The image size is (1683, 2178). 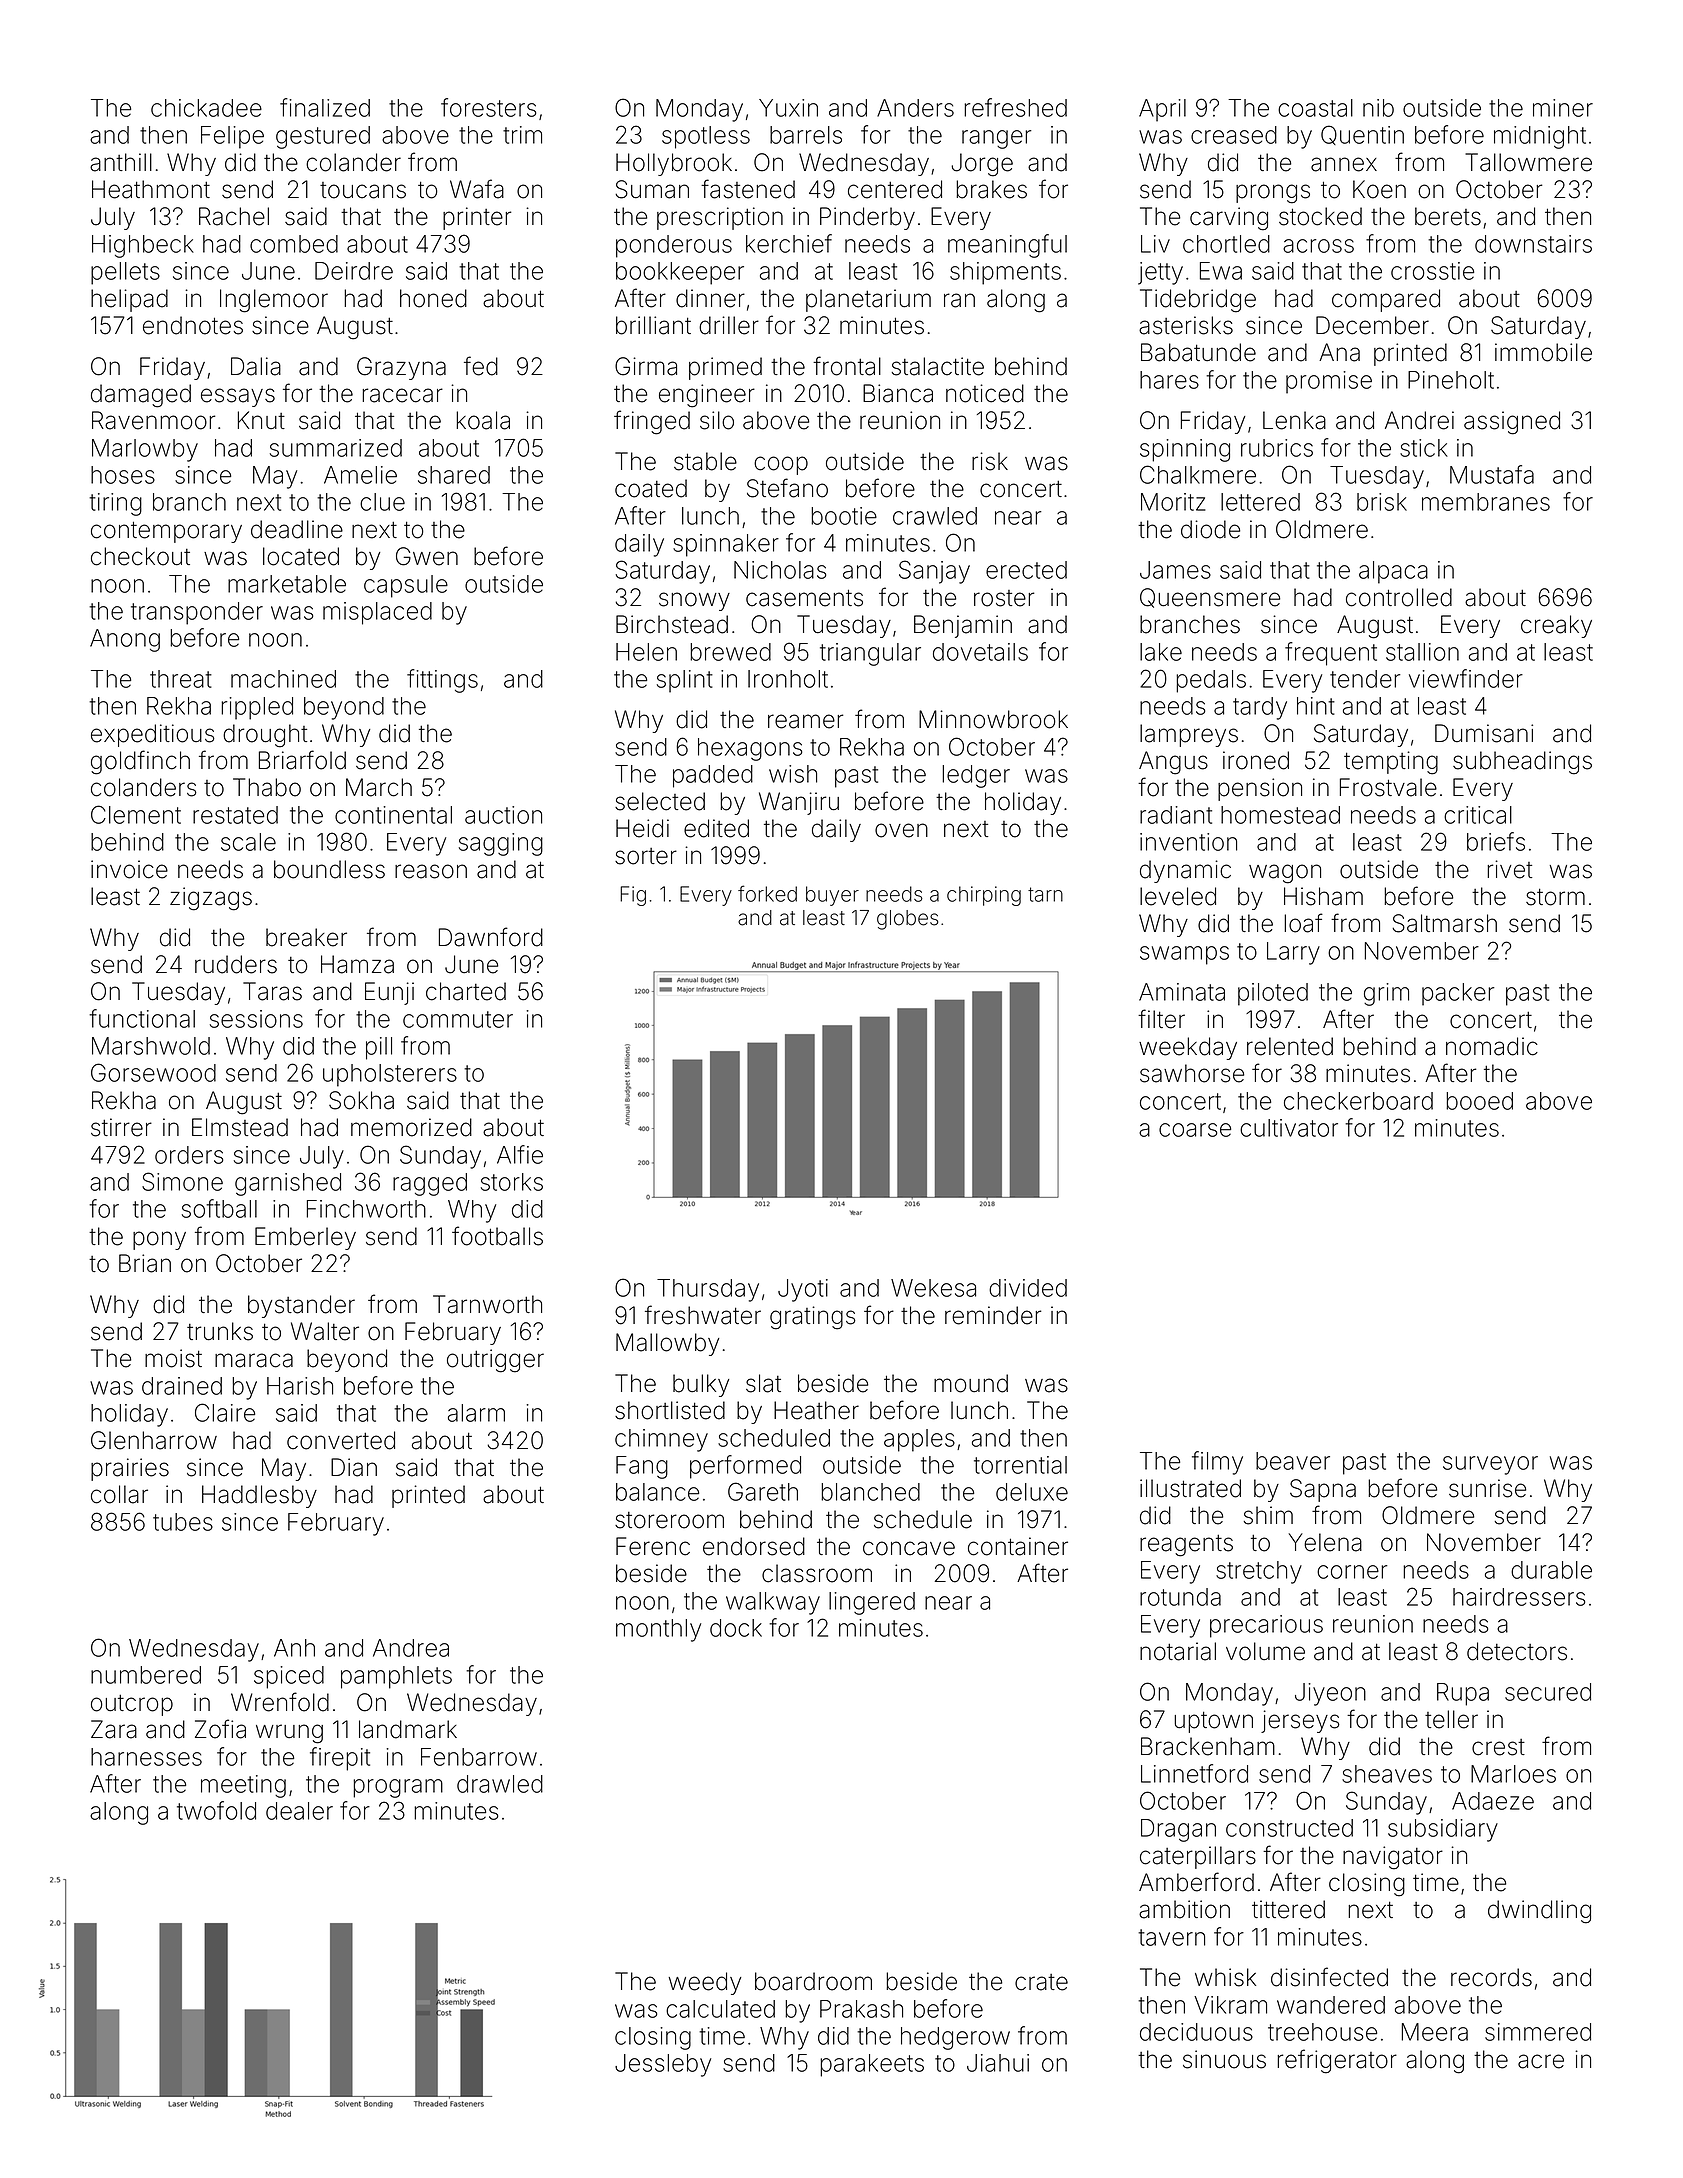 I want to click on Jiahui, so click(x=998, y=2063).
